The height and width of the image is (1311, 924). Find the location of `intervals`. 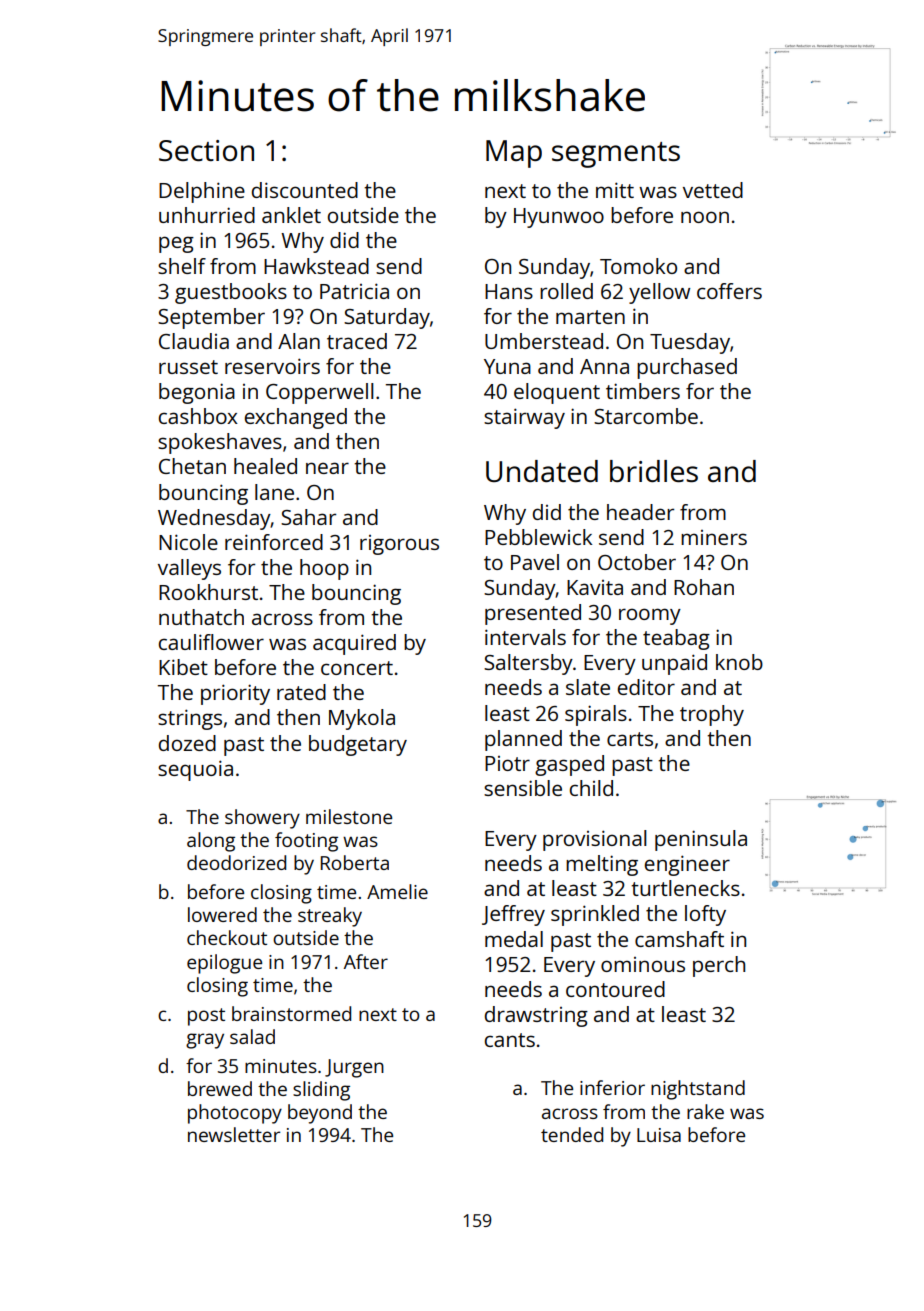

intervals is located at coordinates (525, 637).
